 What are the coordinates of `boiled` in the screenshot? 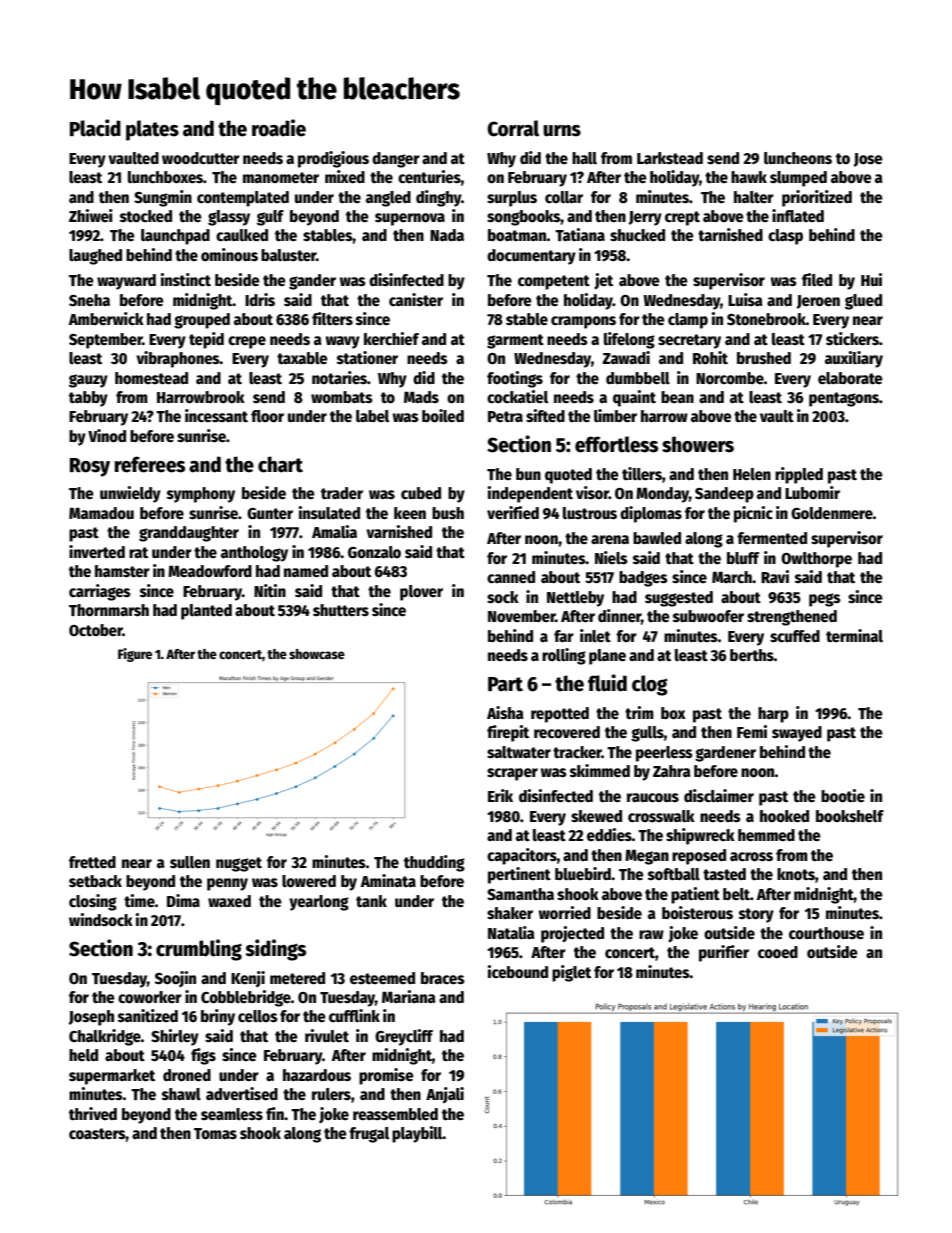 It's located at (443, 415).
